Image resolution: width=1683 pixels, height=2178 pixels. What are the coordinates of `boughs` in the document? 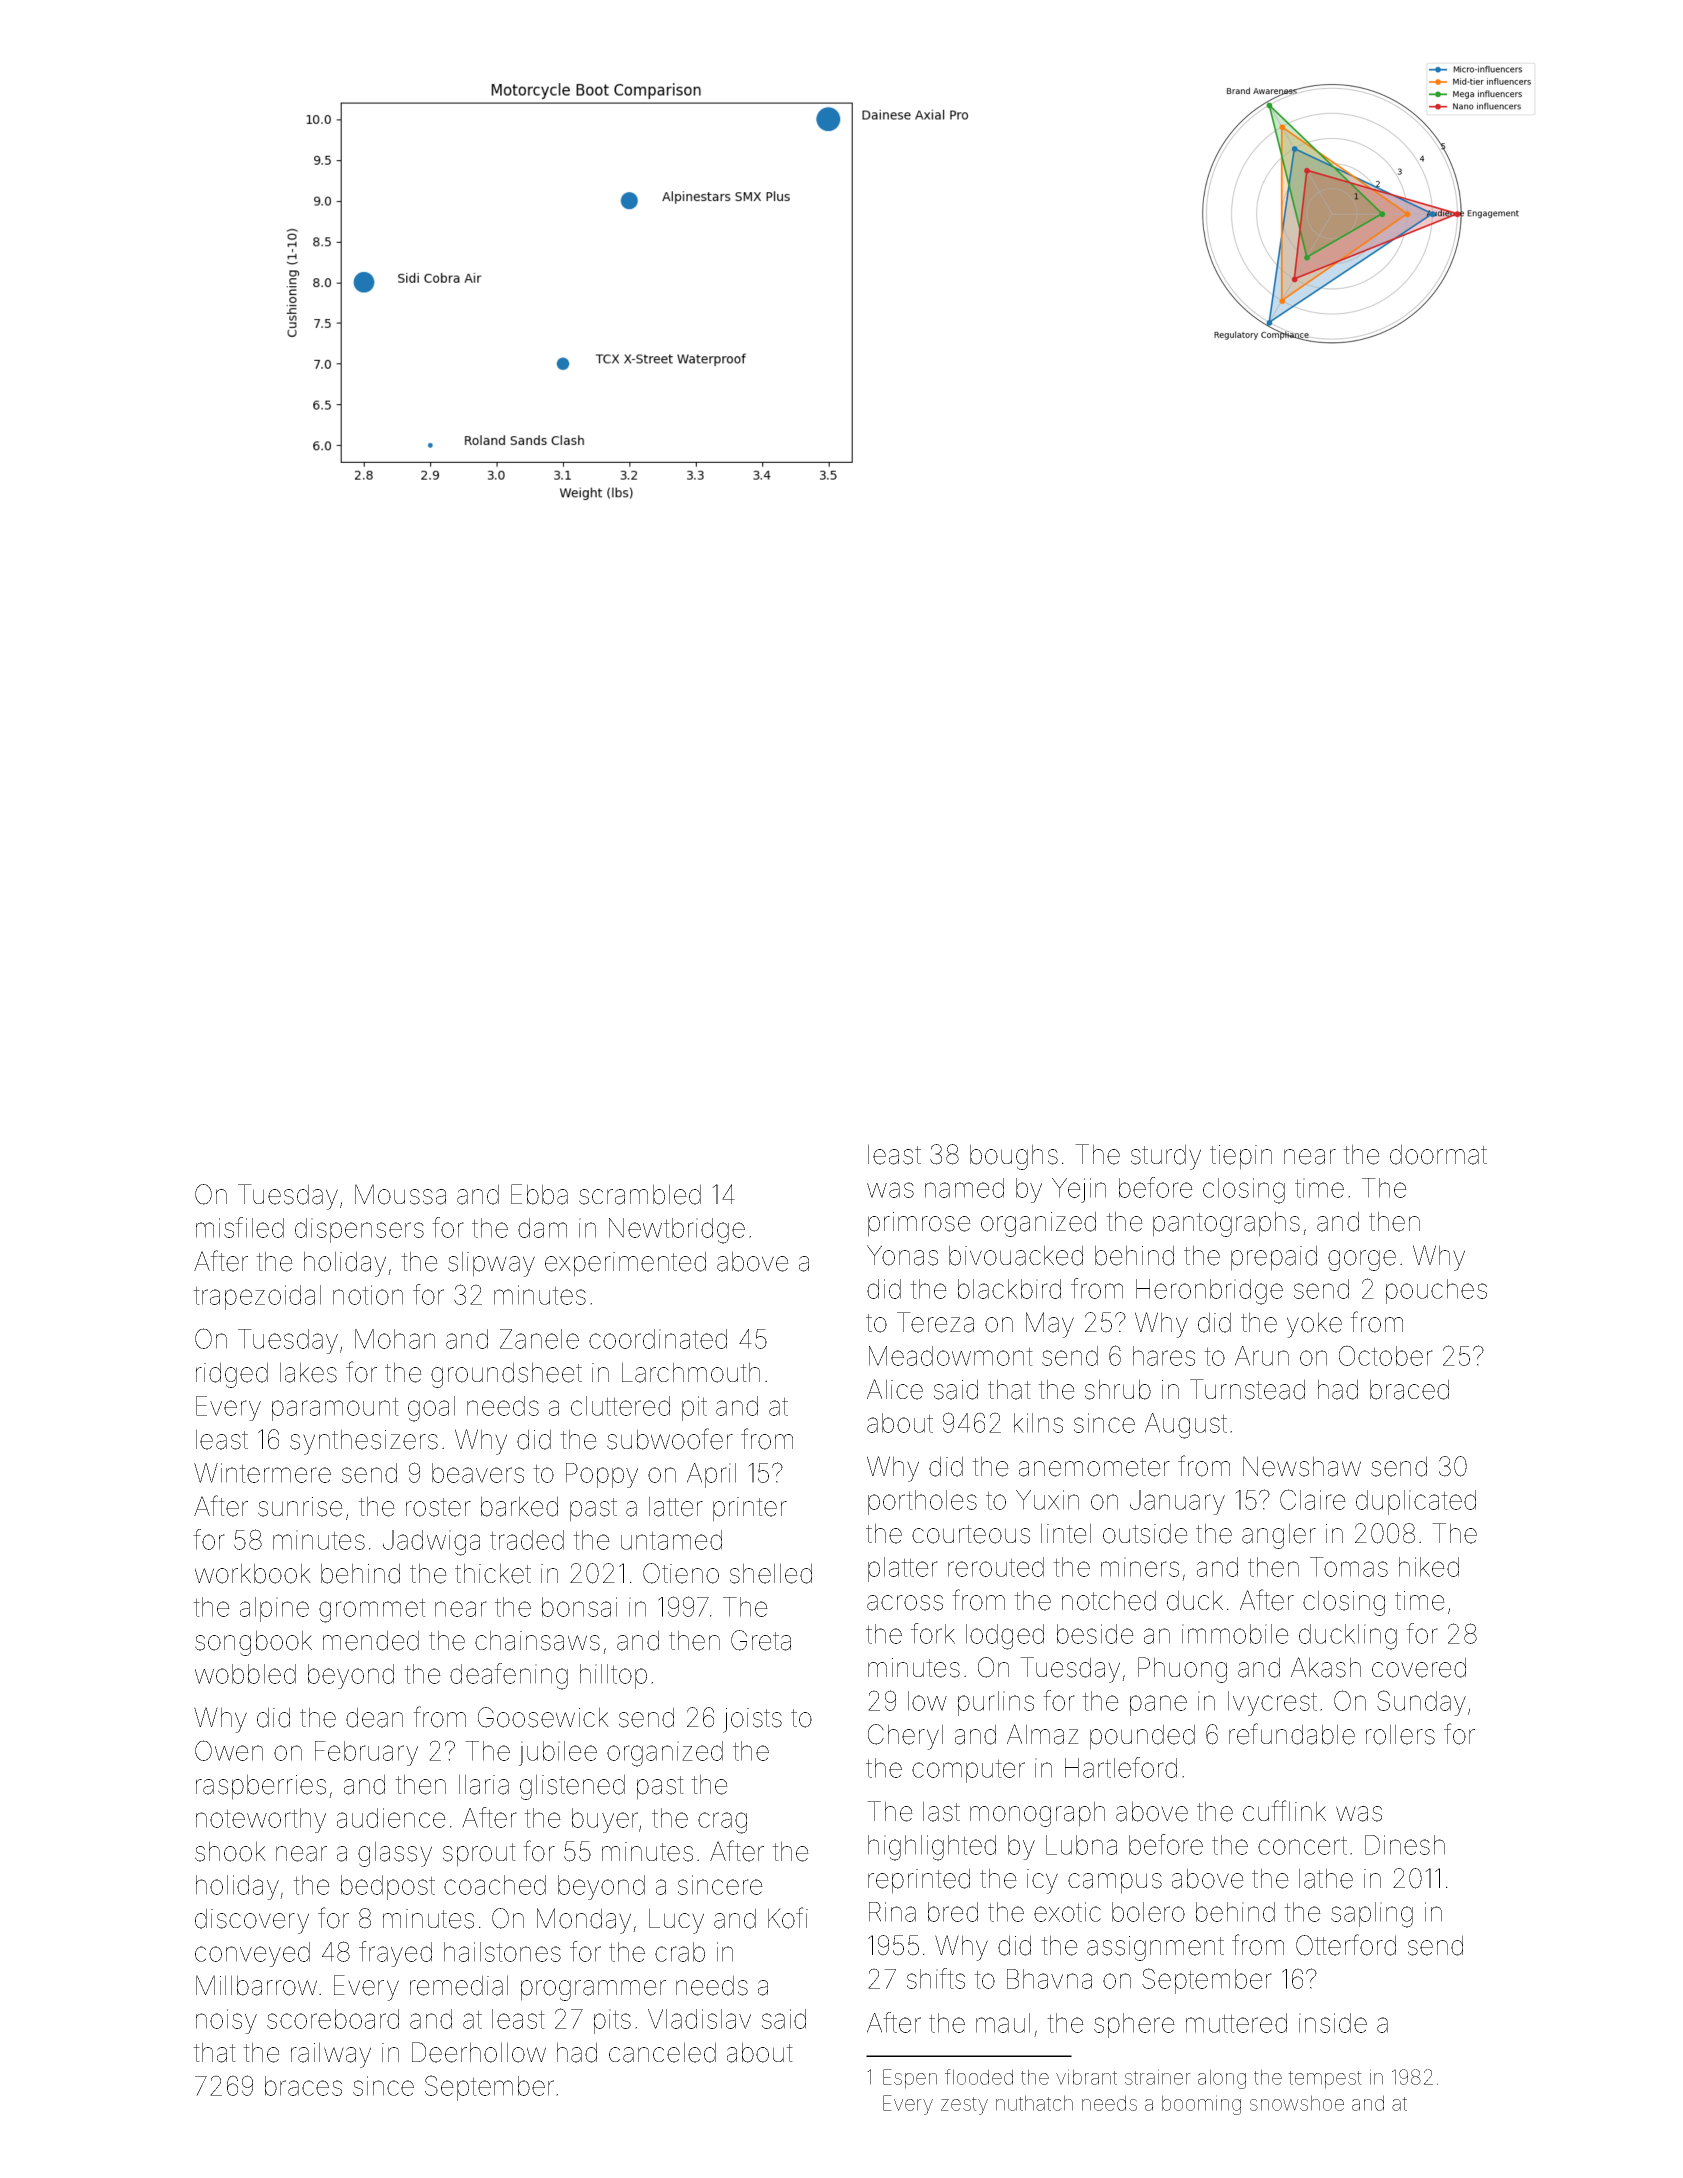 It's located at (1014, 1157).
